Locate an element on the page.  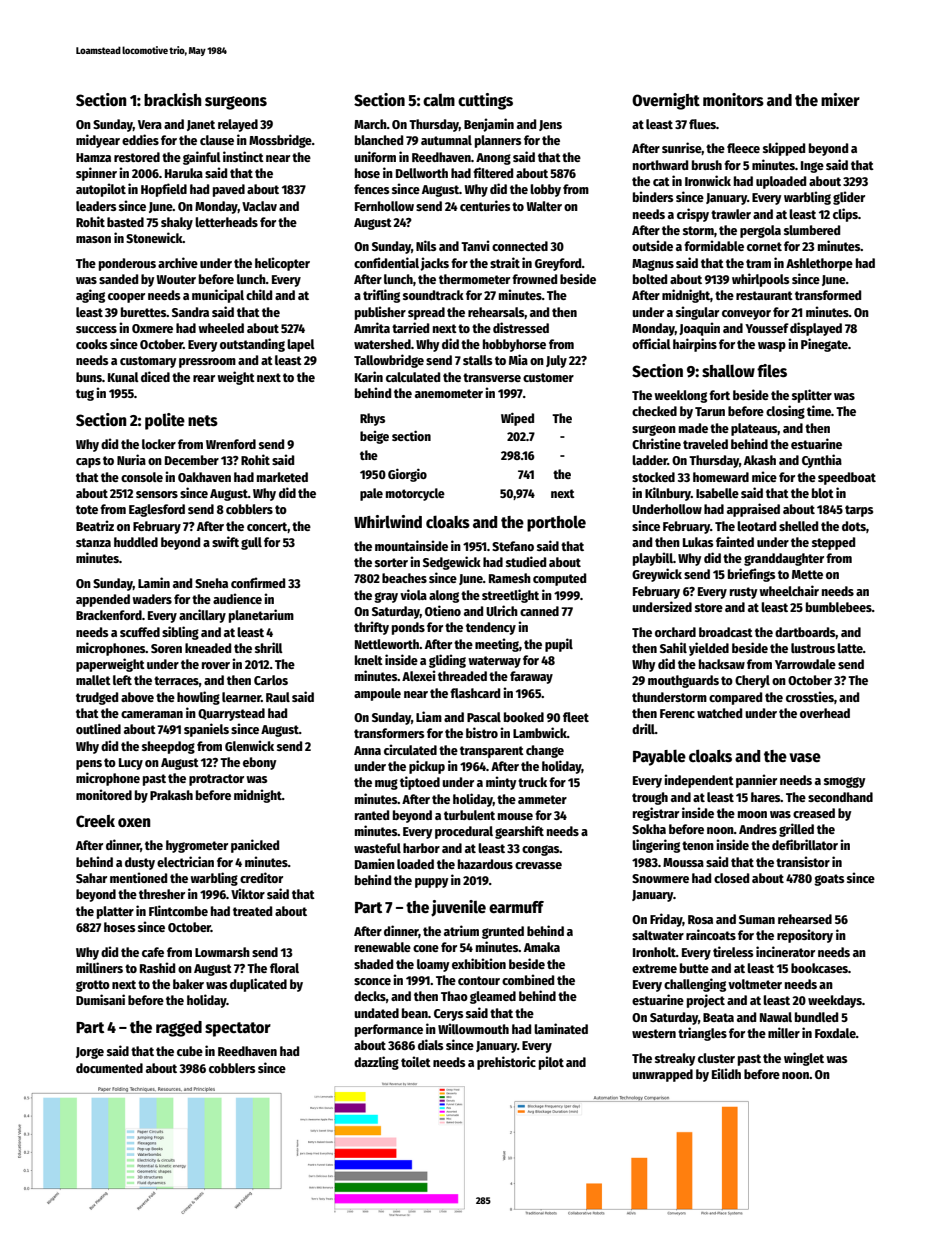
ladder is located at coordinates (650, 460).
